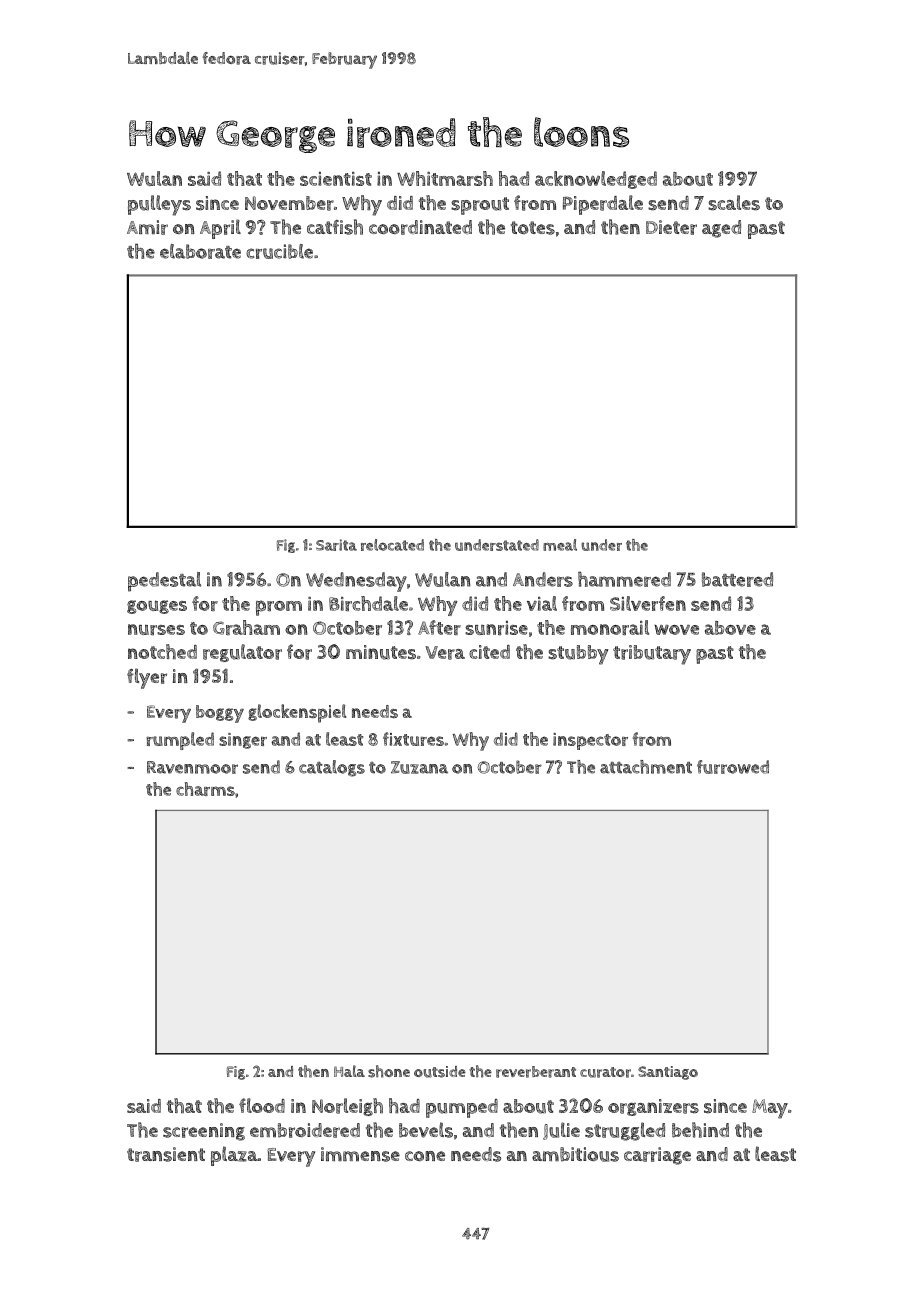  What do you see at coordinates (336, 545) in the page?
I see `Sarita` at bounding box center [336, 545].
